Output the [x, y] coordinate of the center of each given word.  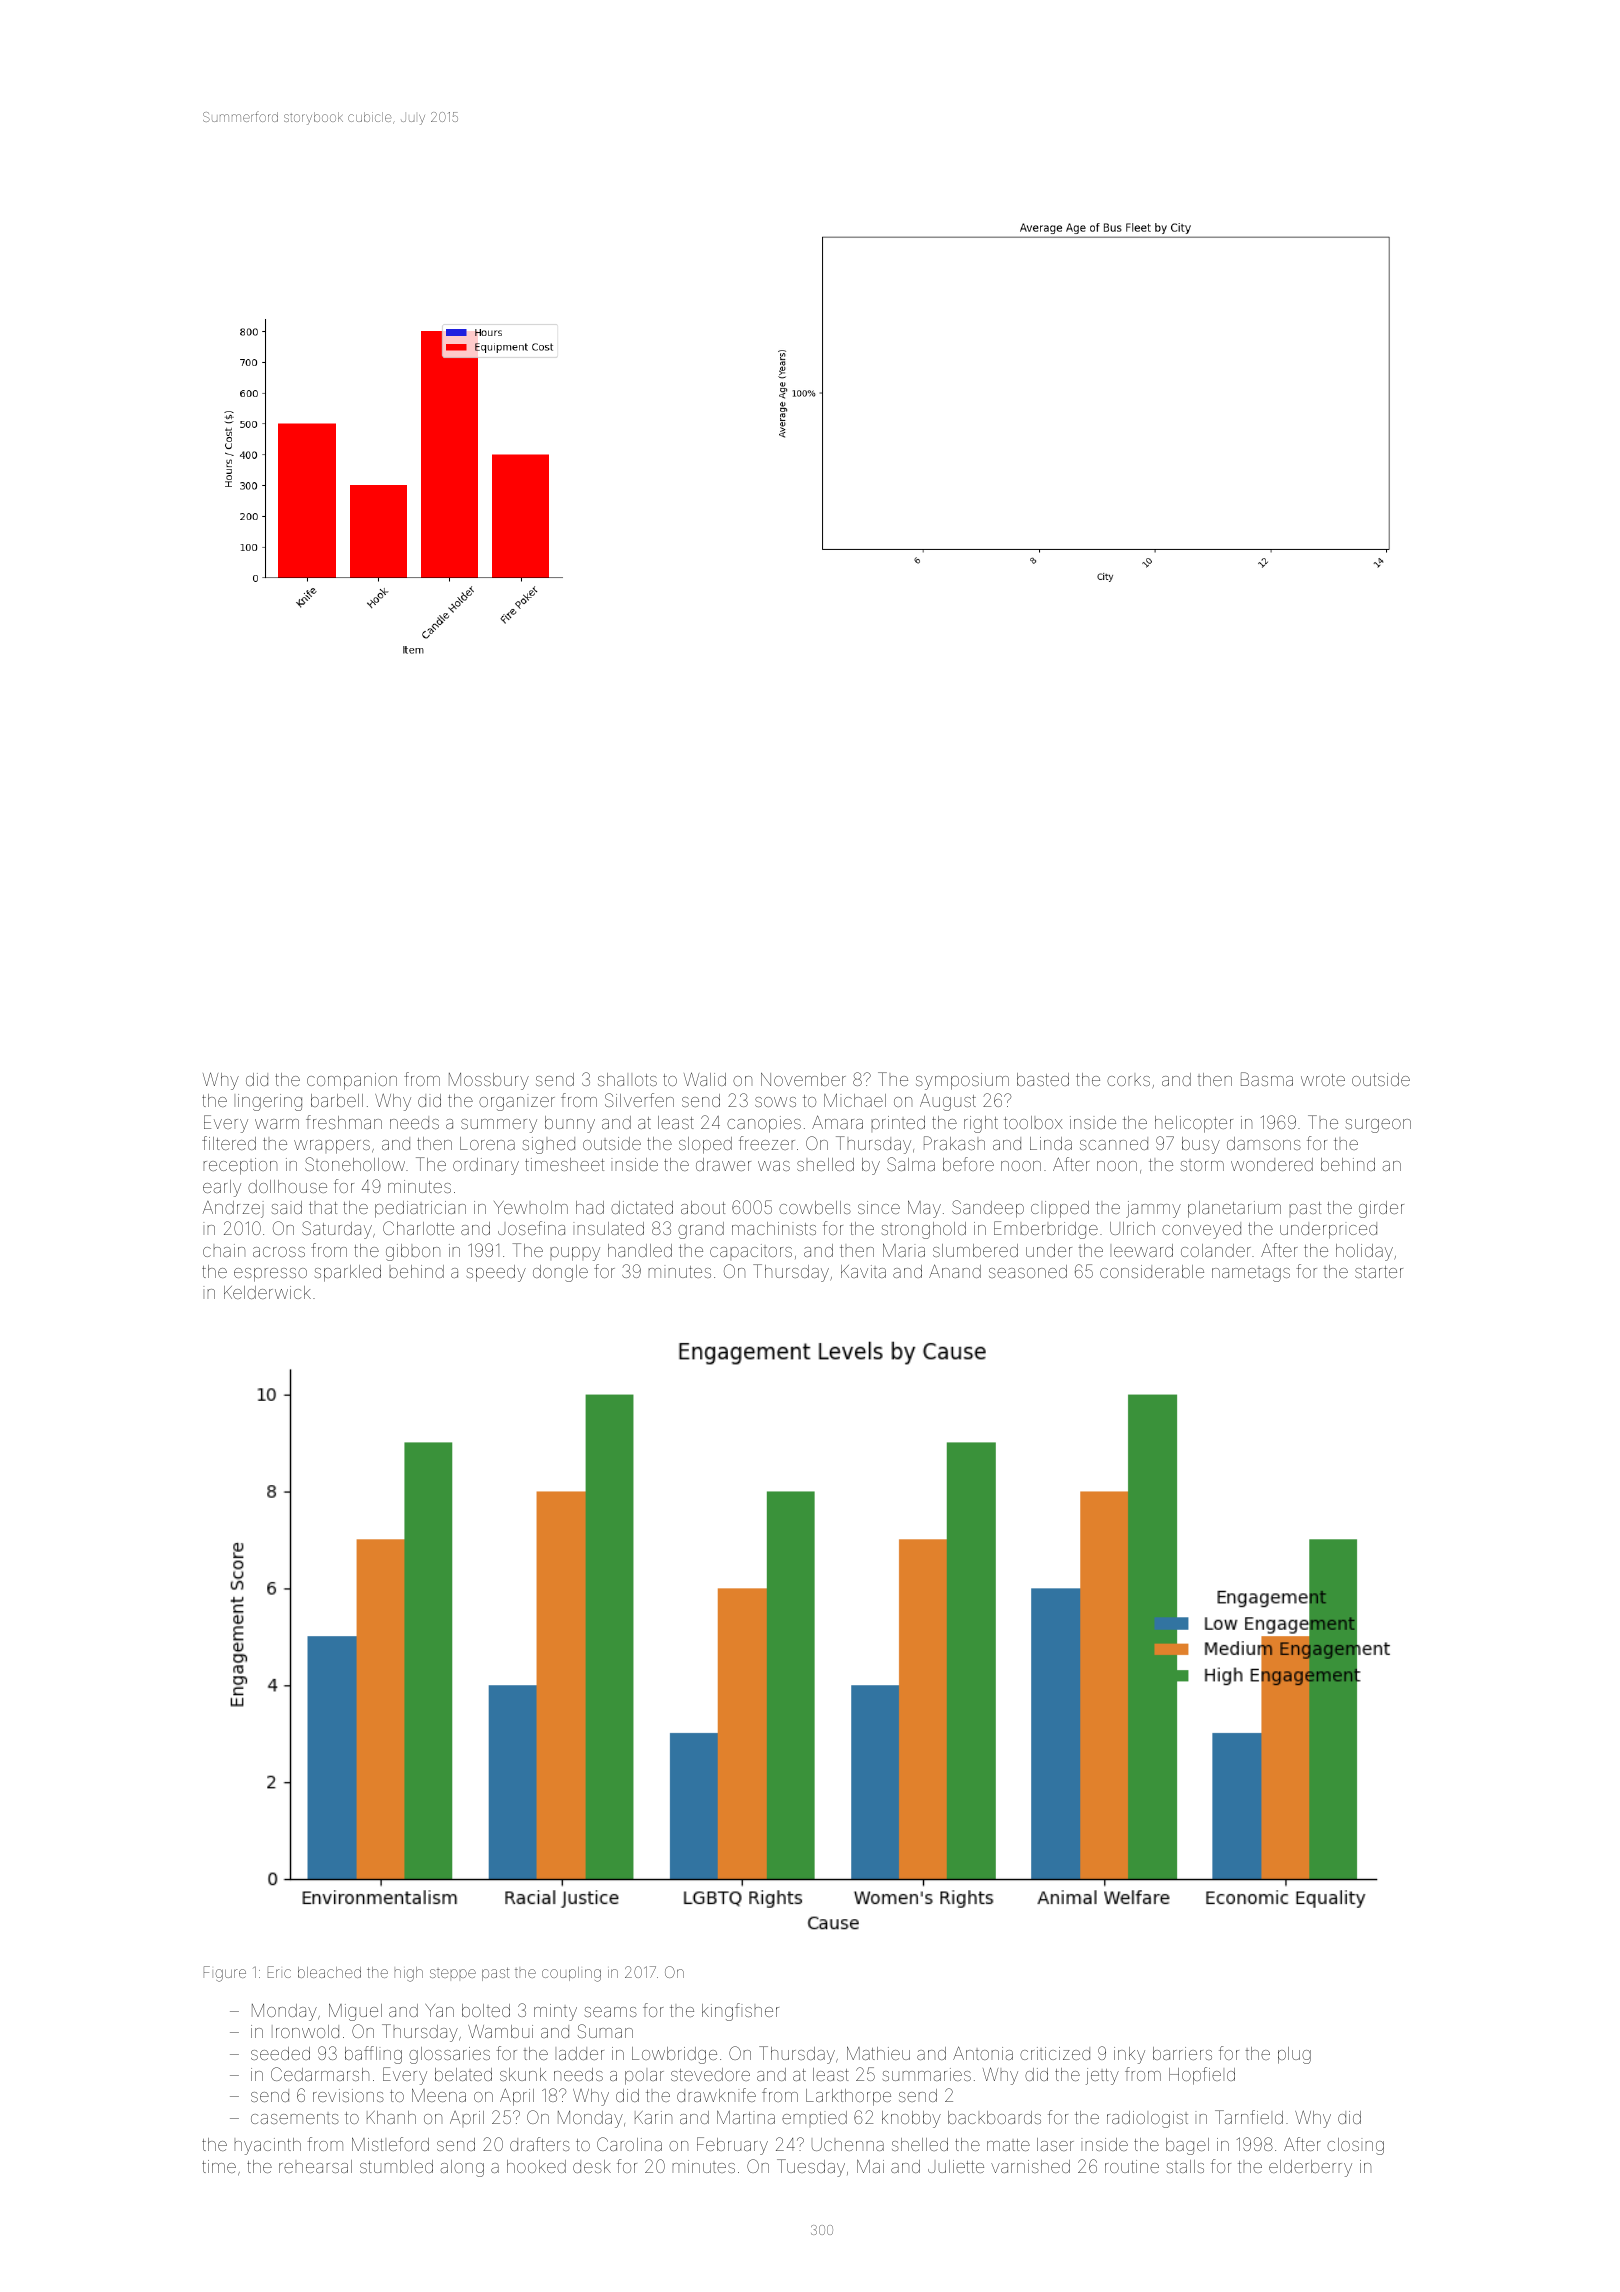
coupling [571, 1974]
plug [1294, 2055]
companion [352, 1081]
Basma [1267, 1079]
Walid [705, 1079]
